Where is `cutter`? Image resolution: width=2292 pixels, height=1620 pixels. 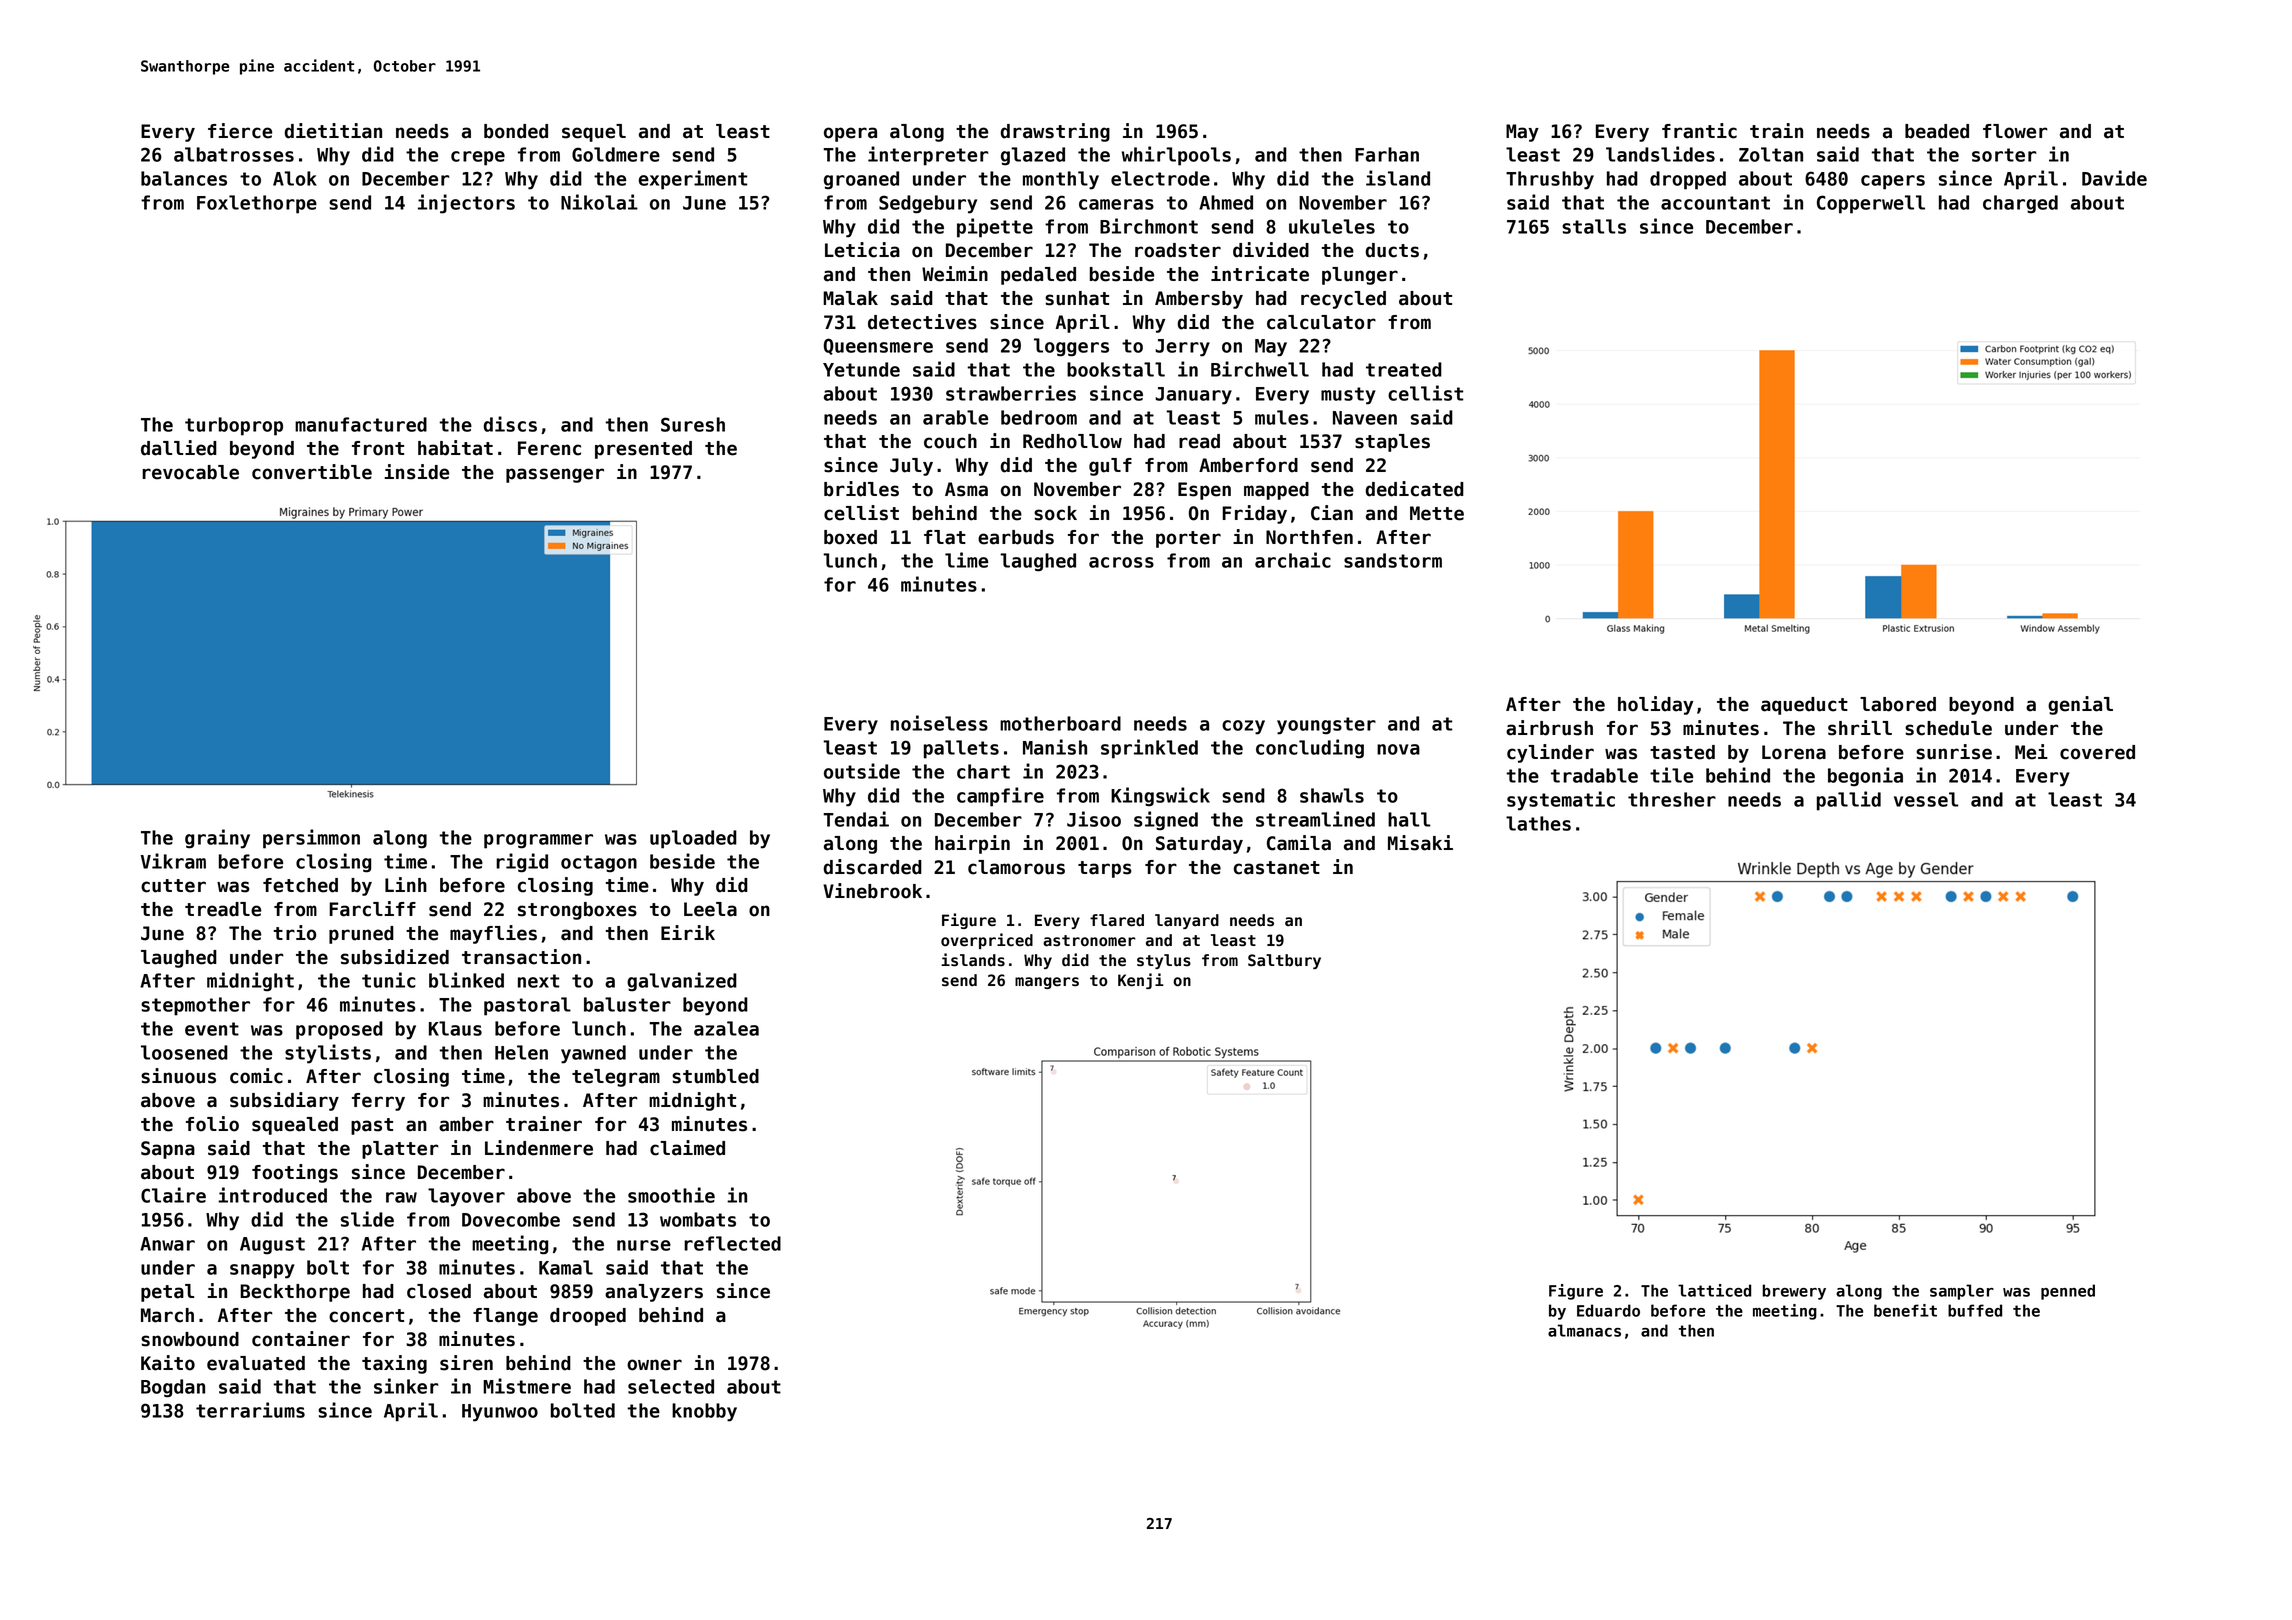 cutter is located at coordinates (173, 886).
